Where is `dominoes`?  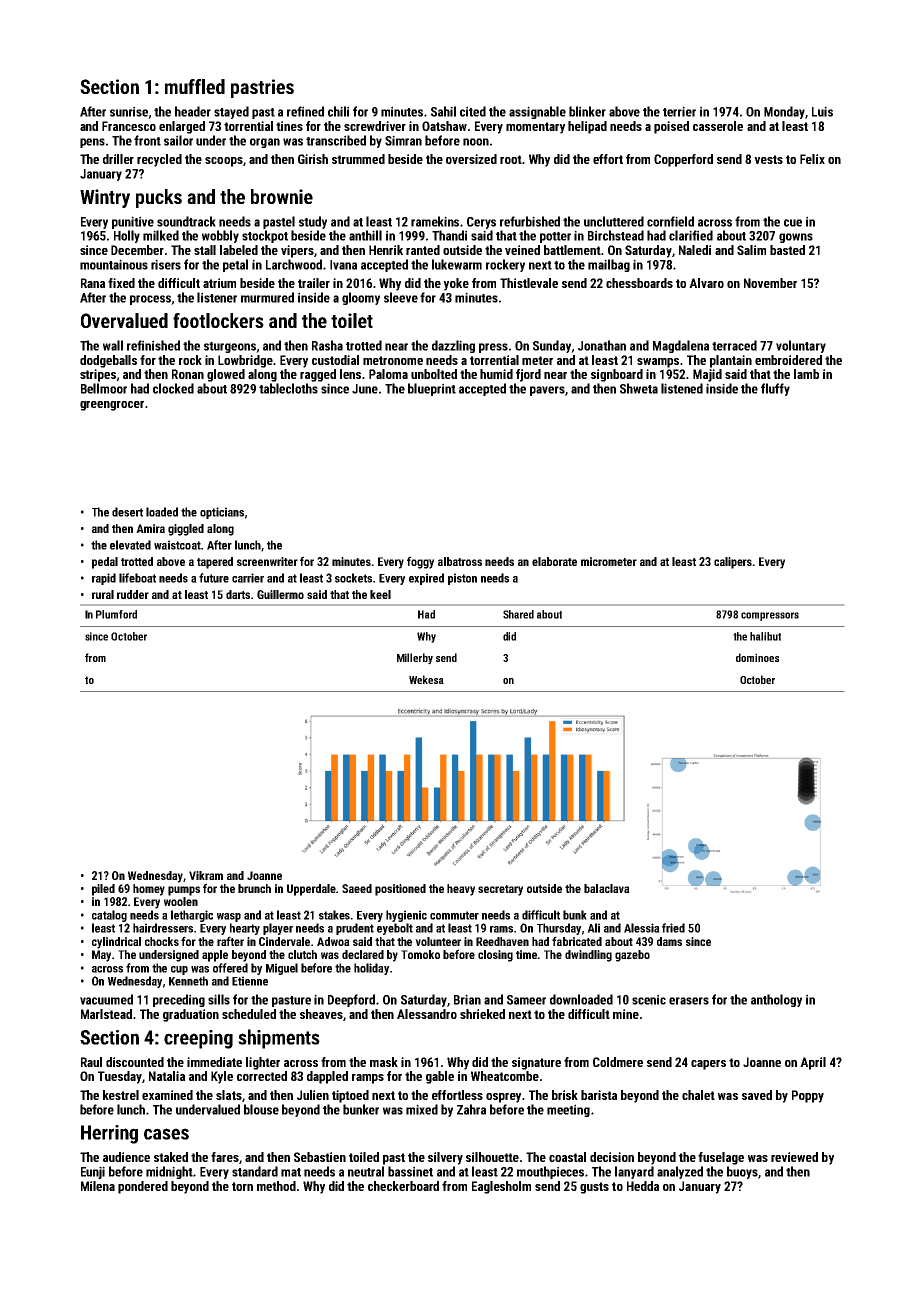 dominoes is located at coordinates (757, 657).
